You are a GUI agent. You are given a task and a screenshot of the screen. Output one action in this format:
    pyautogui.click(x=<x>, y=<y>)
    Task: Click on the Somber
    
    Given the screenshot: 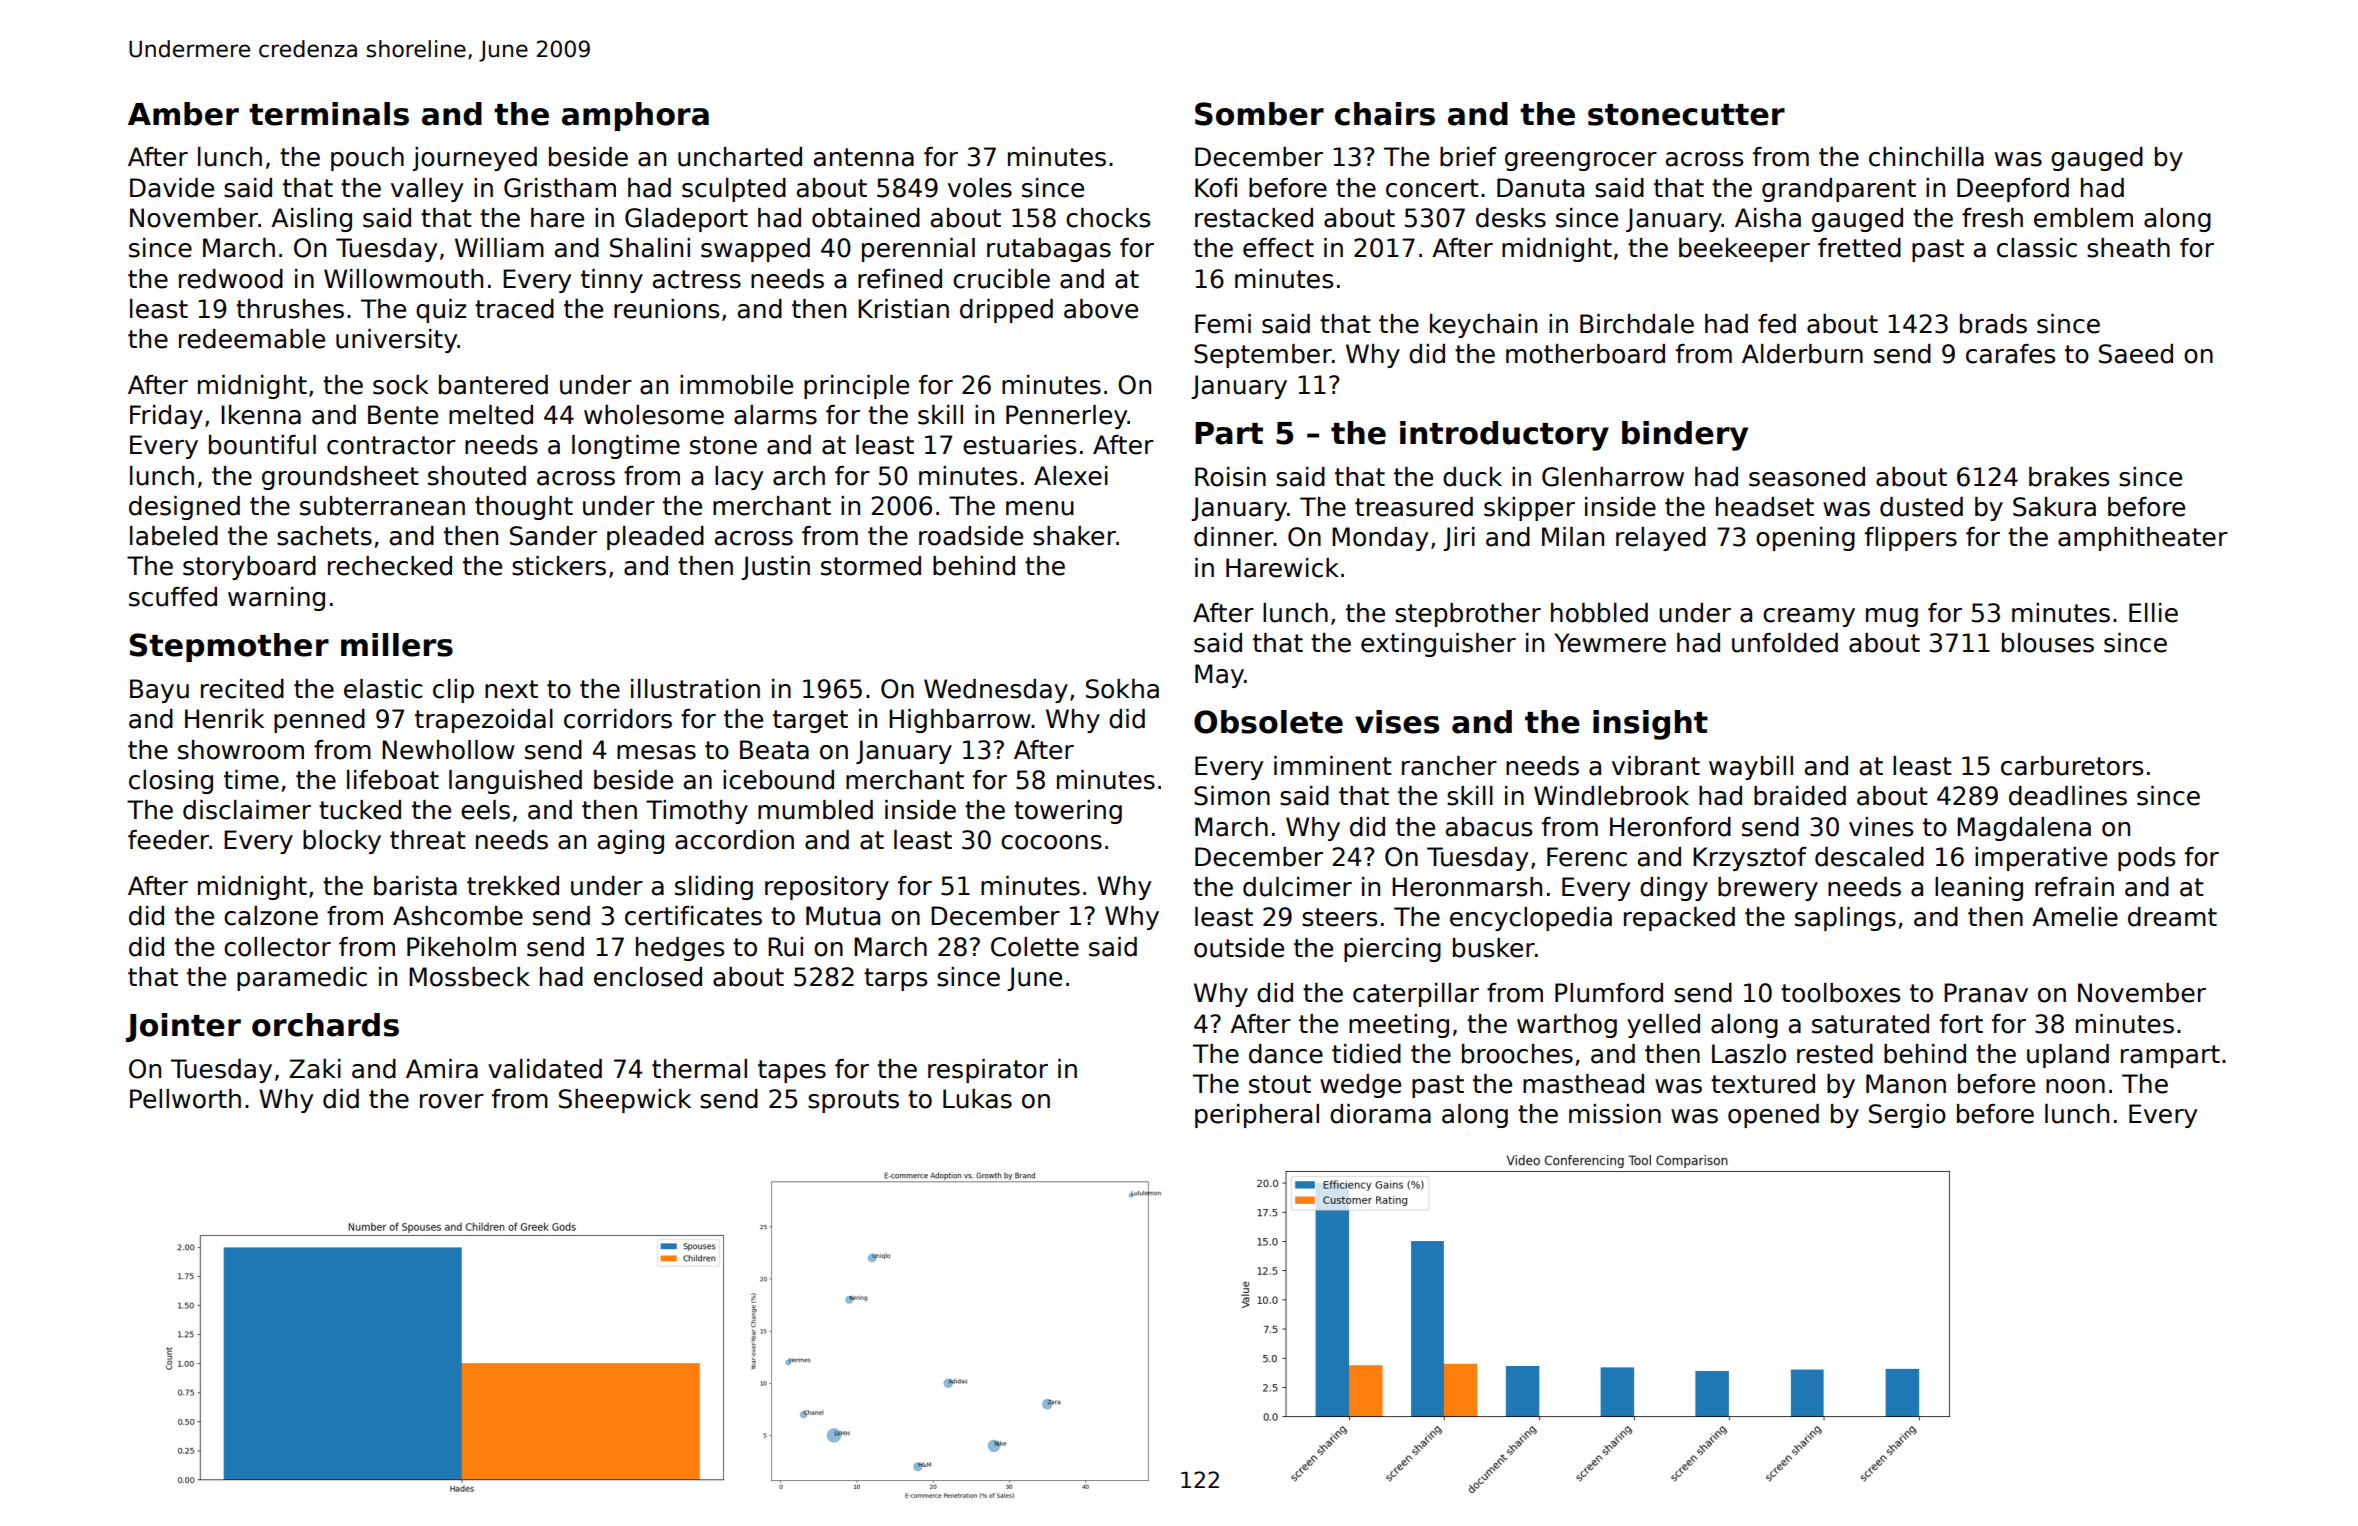 What is the action you would take?
    pyautogui.click(x=1259, y=114)
